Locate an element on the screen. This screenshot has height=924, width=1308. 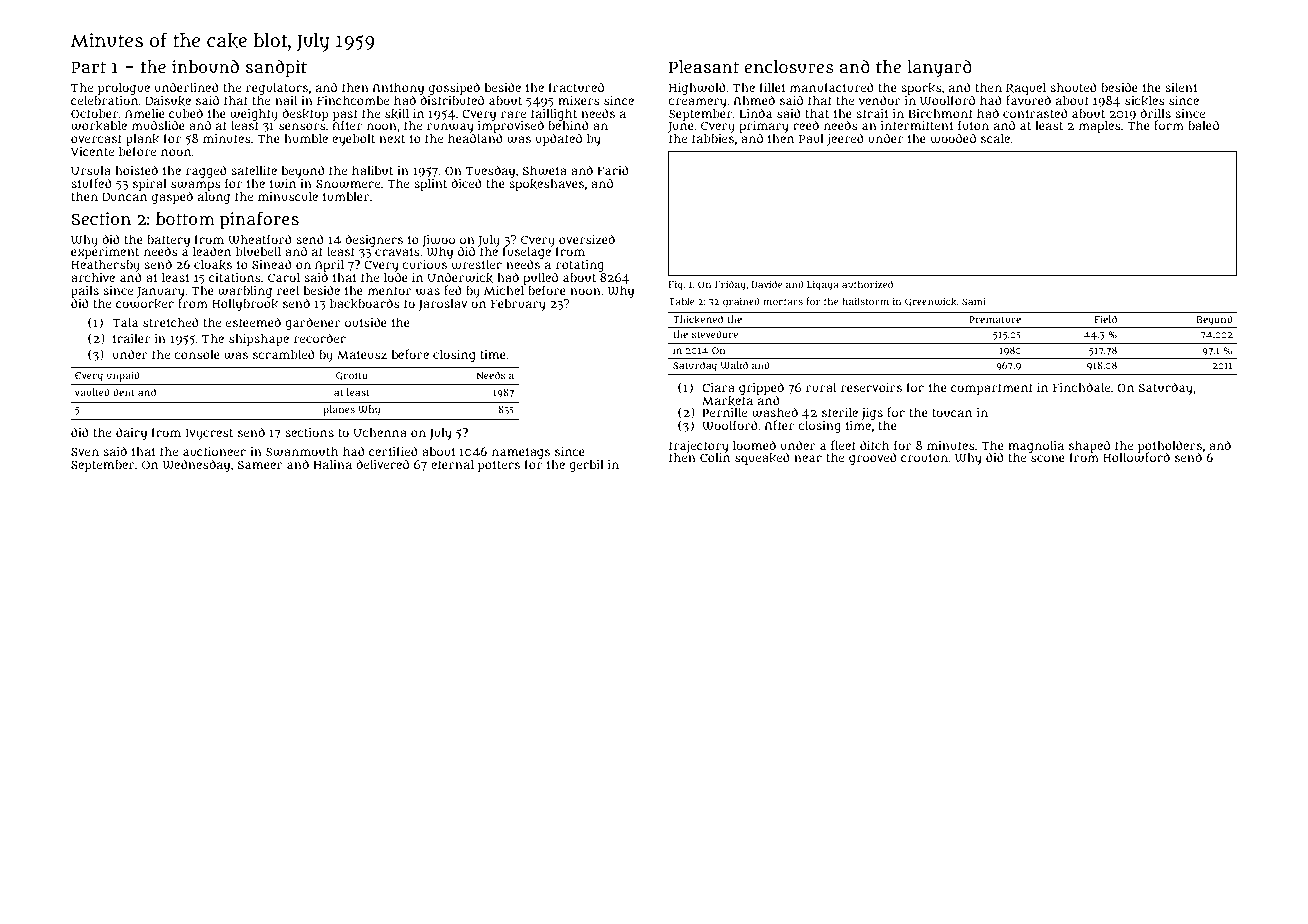
oversized is located at coordinates (587, 239).
